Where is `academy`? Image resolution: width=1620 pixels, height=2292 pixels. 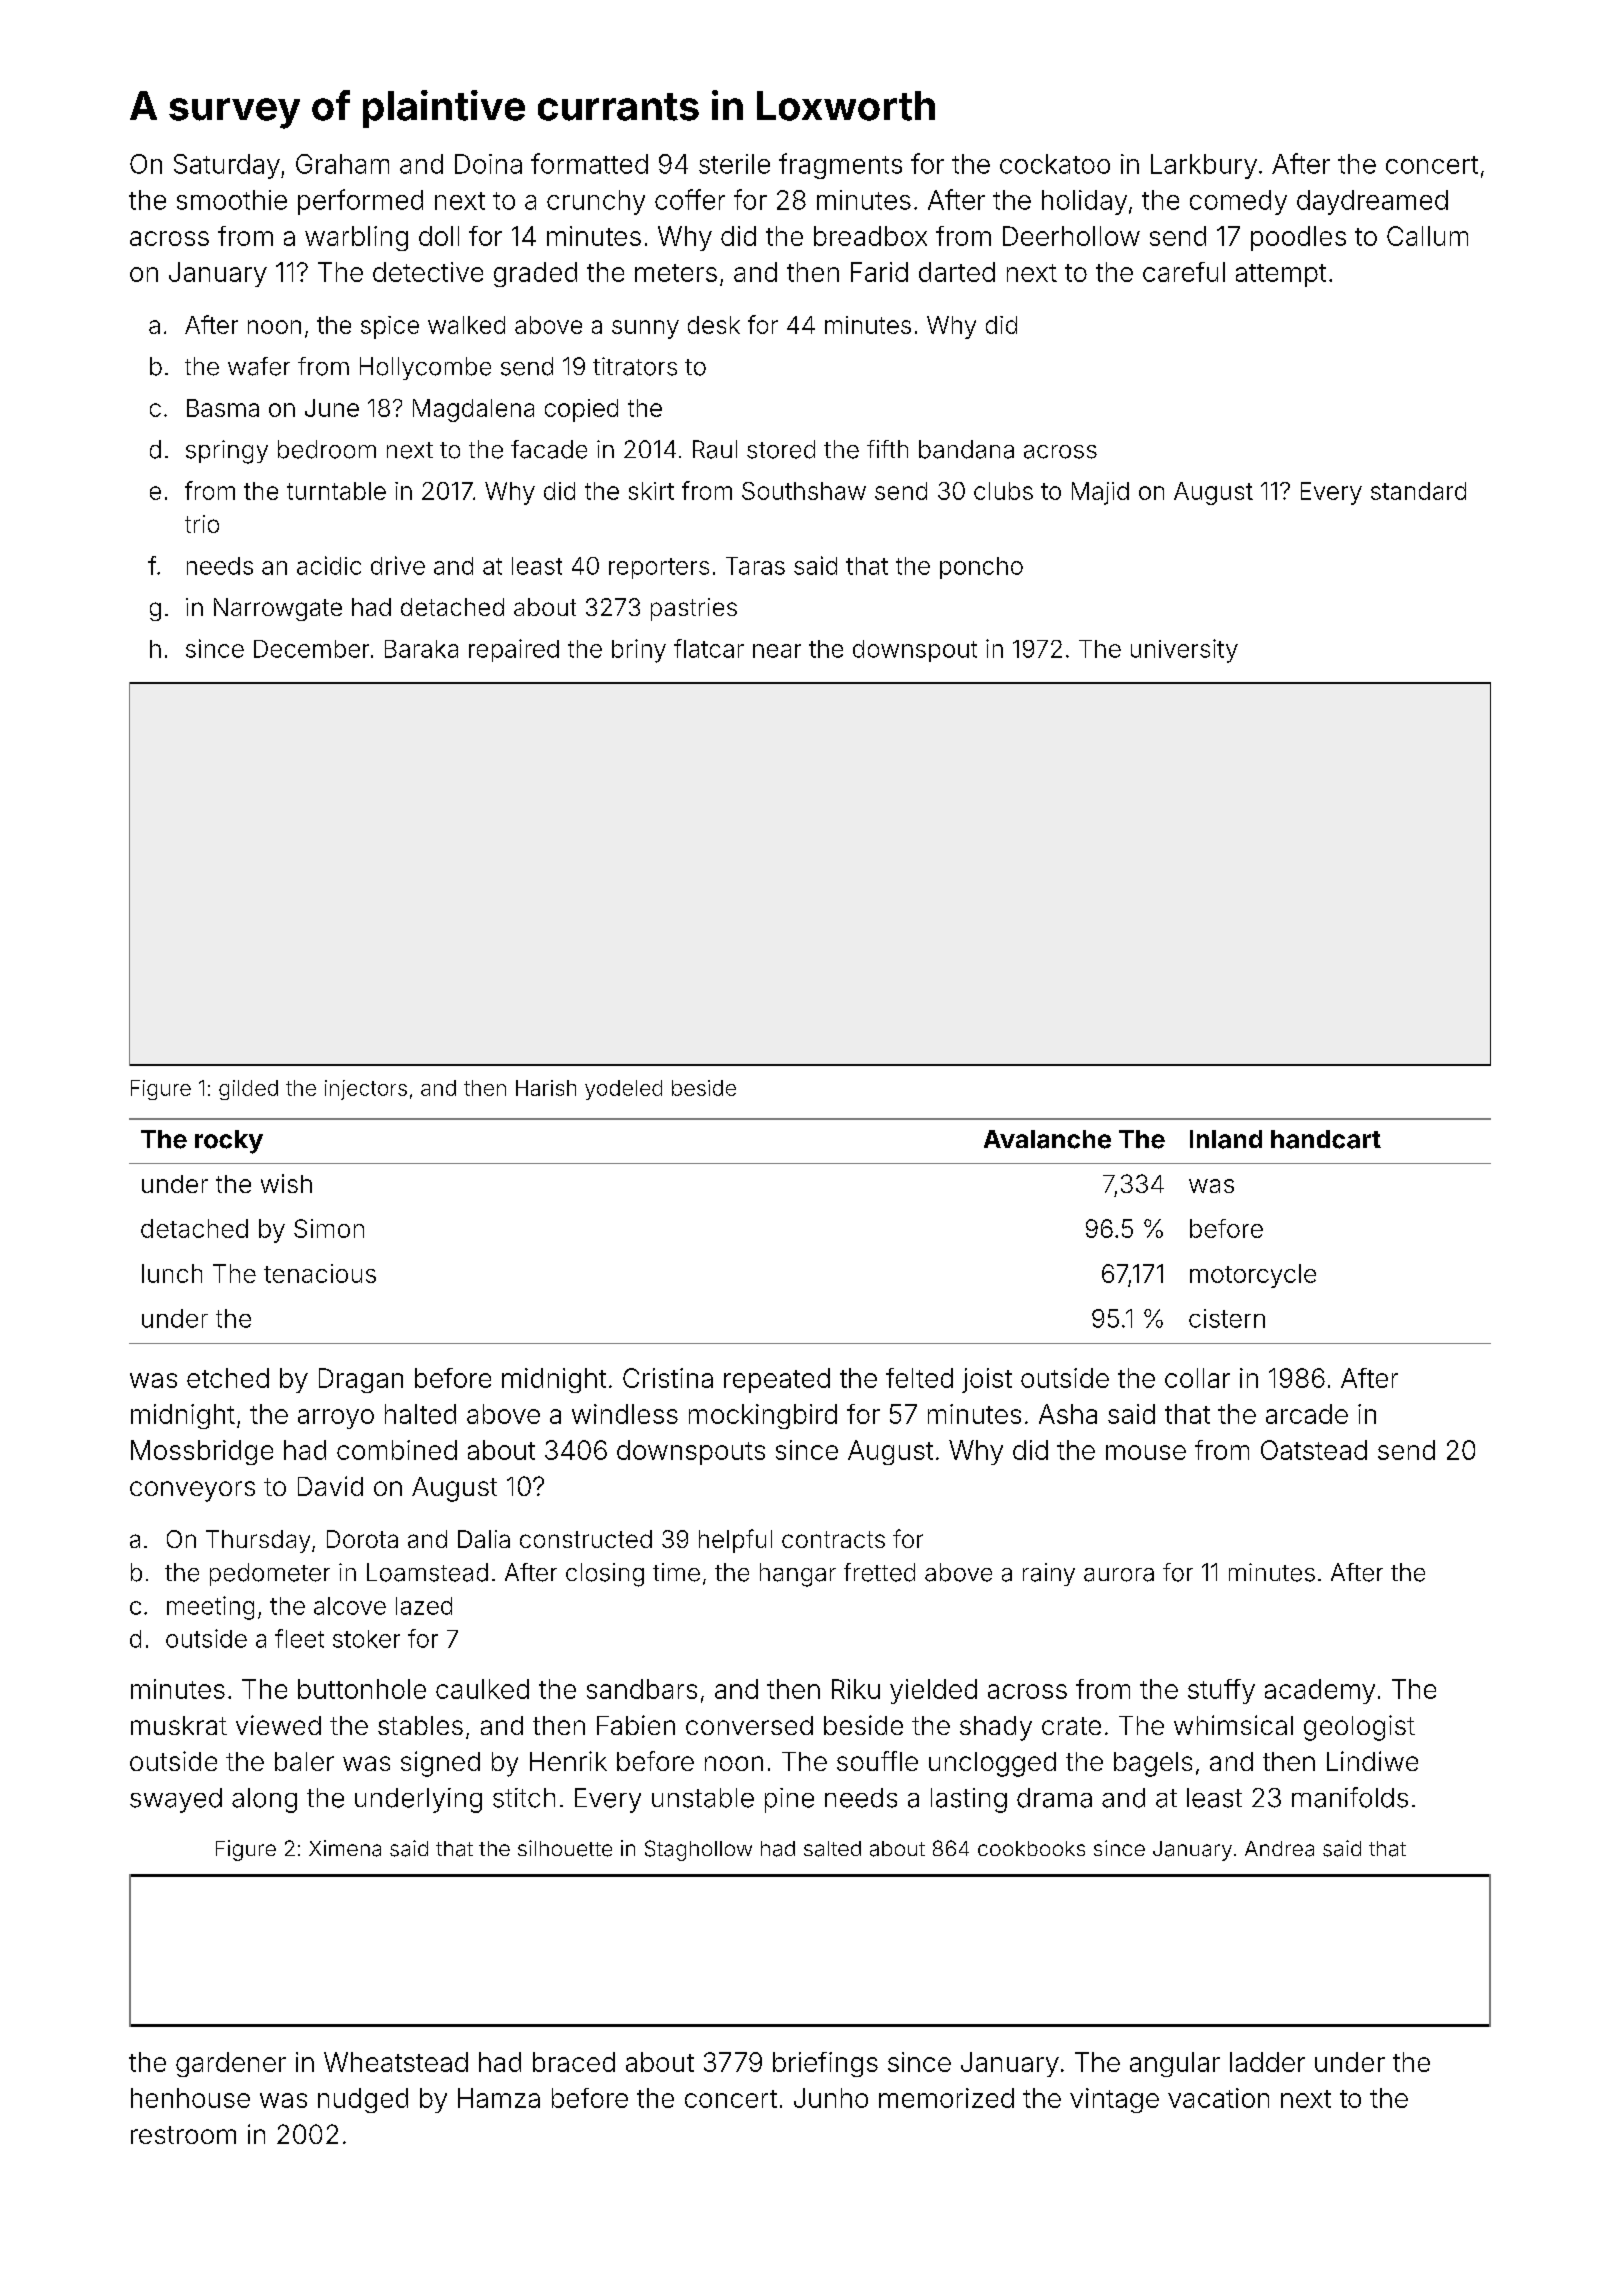 academy is located at coordinates (1320, 1691).
